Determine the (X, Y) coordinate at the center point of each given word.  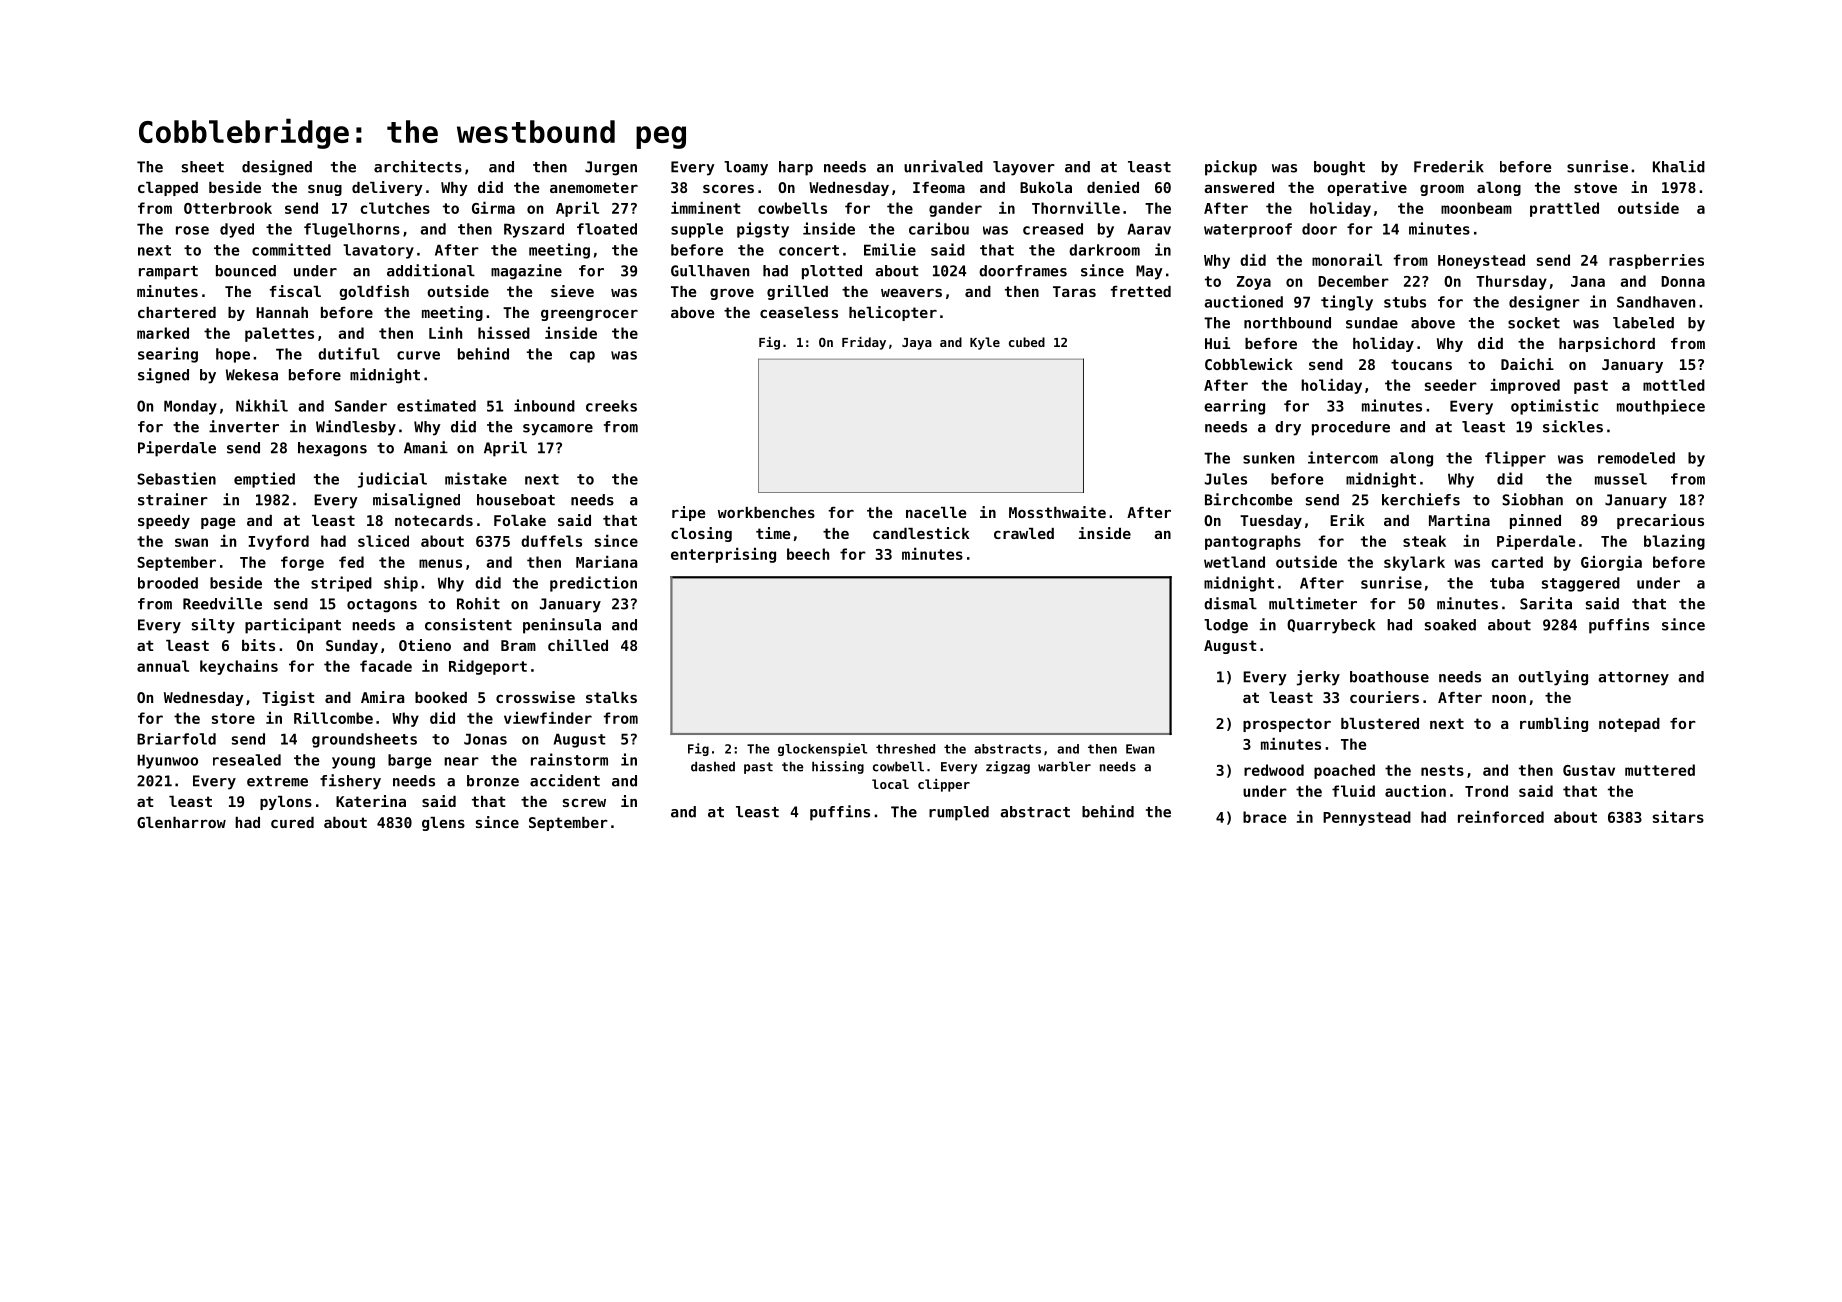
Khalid (1679, 166)
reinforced (1501, 816)
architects (418, 166)
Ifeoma (939, 187)
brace (1265, 817)
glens (443, 824)
